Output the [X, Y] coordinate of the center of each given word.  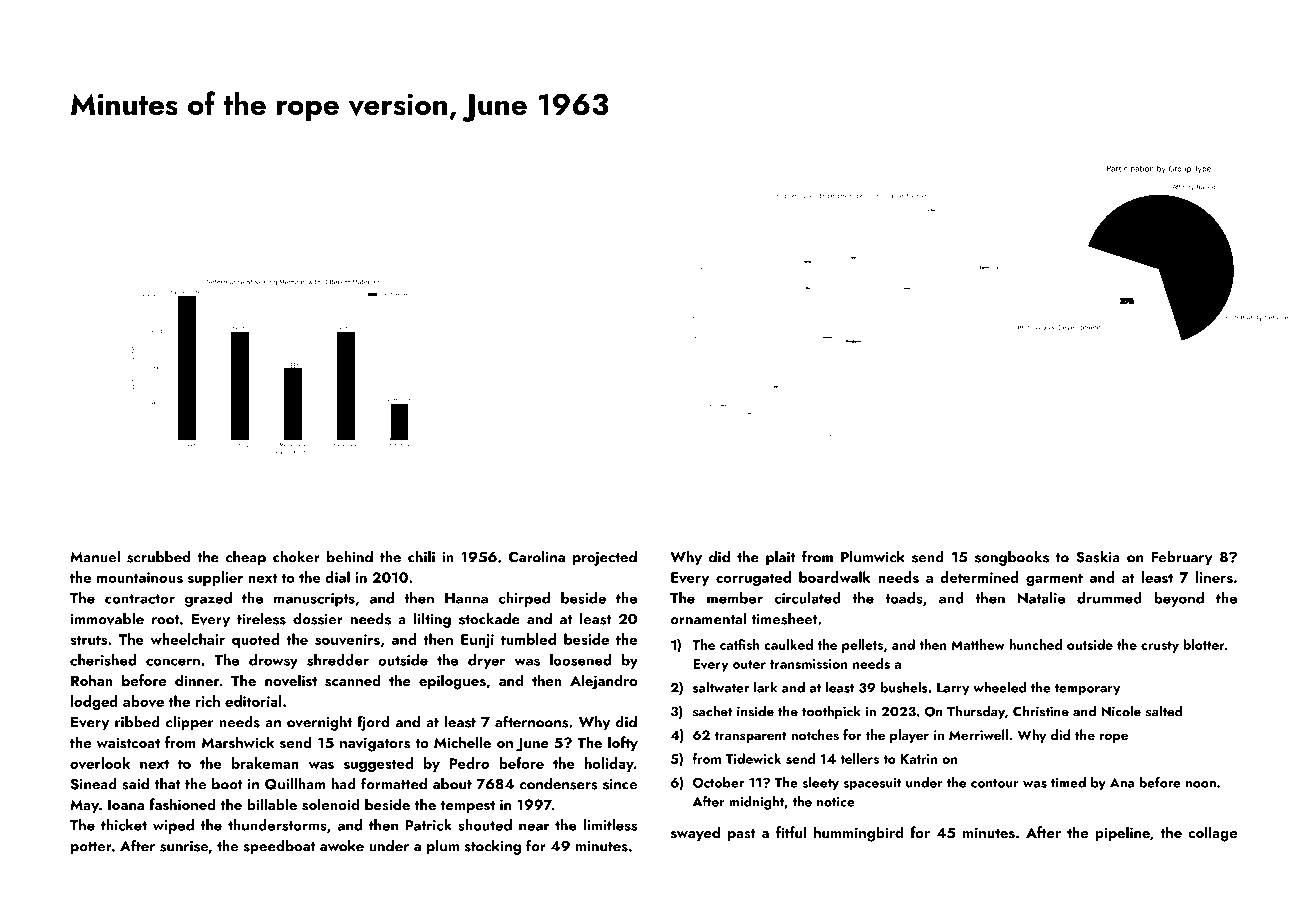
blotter [1204, 644]
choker [296, 556]
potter [91, 848]
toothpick [831, 712]
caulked [788, 644]
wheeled [999, 687]
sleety [820, 784]
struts [88, 640]
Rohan [92, 680]
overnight [319, 723]
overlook [100, 763]
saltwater [721, 687]
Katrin [919, 759]
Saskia [1098, 556]
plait [780, 558]
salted [1164, 711]
